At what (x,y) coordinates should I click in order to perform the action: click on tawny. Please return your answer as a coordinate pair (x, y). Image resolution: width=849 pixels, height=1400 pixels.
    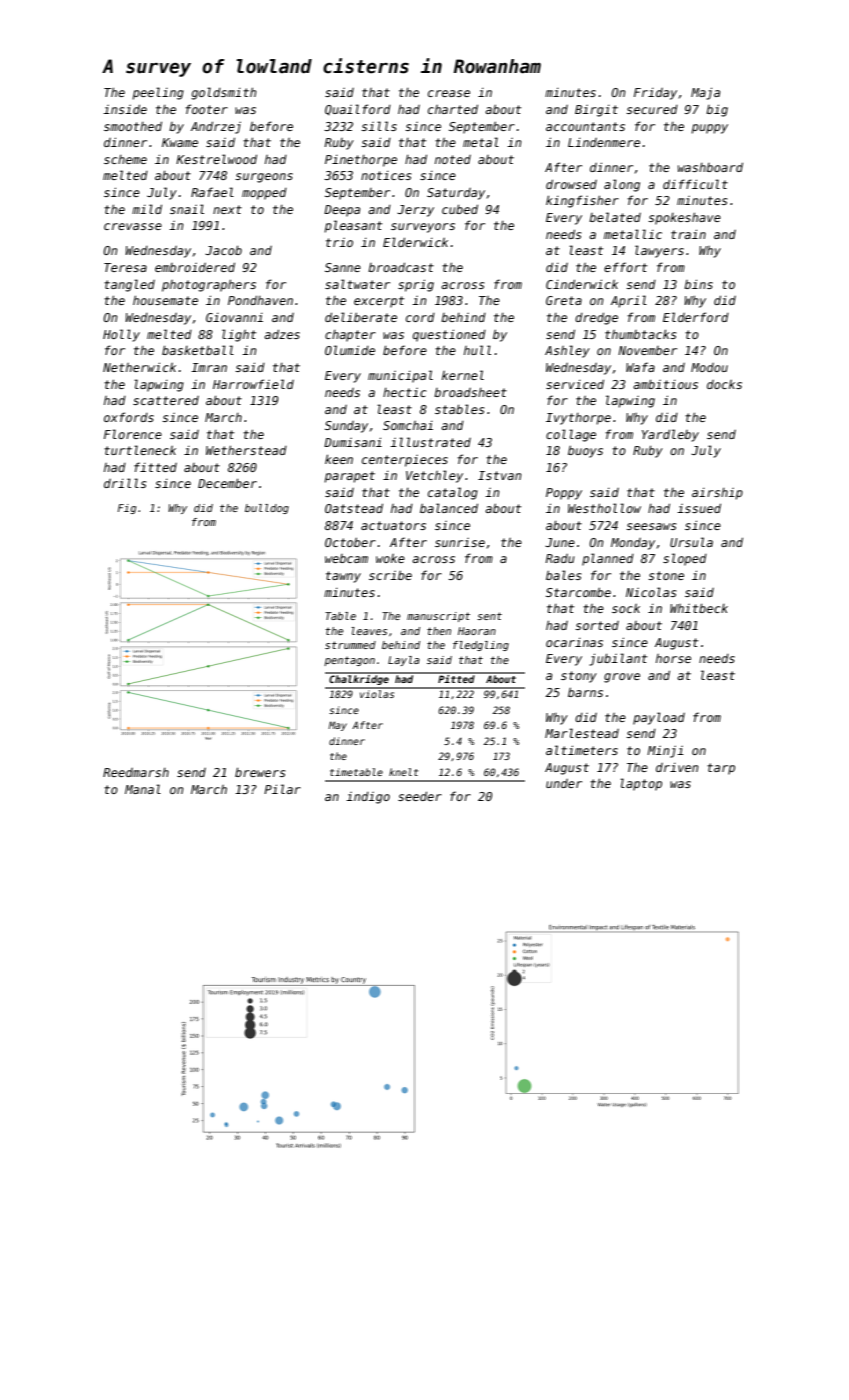
    Looking at the image, I should click on (343, 577).
